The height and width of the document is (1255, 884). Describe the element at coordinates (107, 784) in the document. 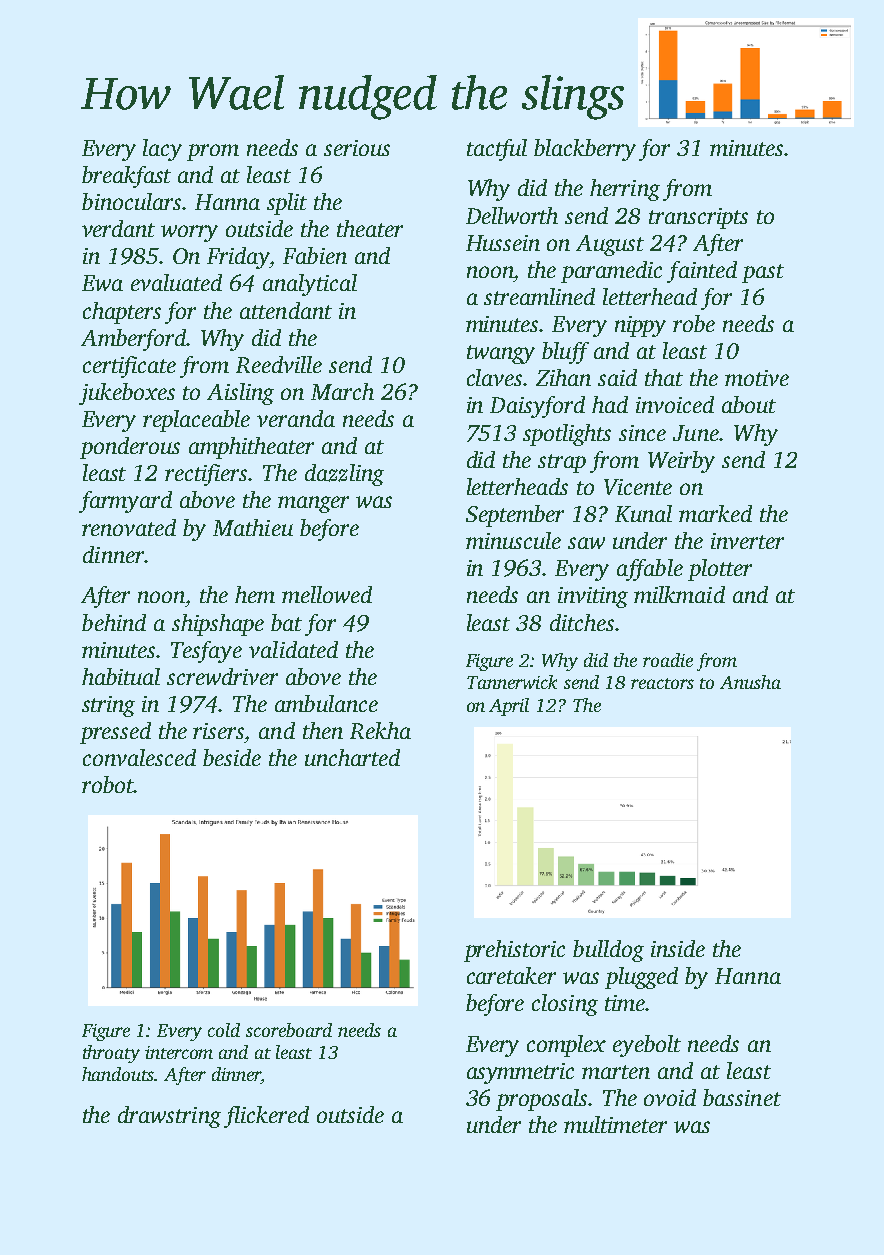

I see `robot` at that location.
